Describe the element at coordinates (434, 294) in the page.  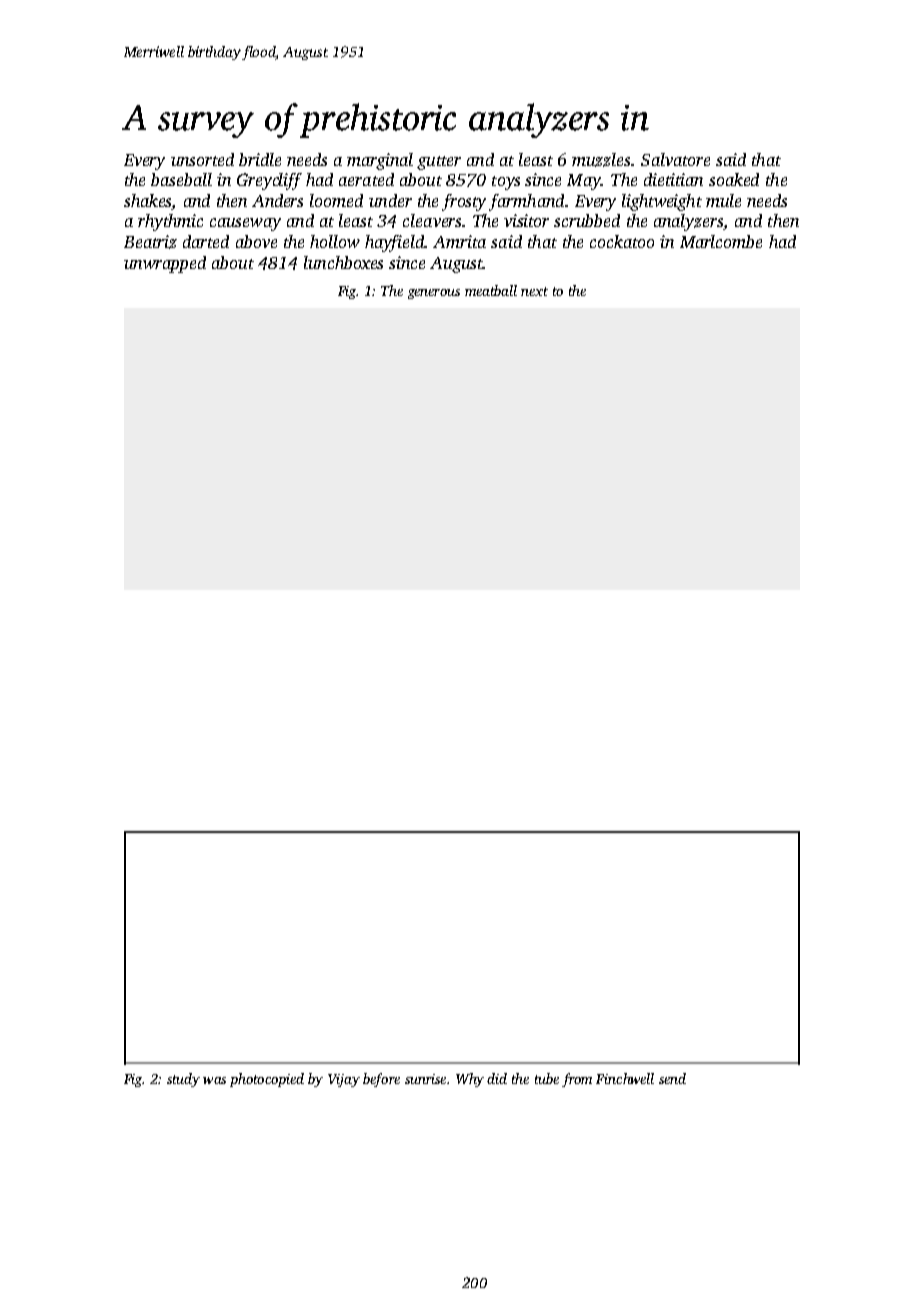
I see `generous` at that location.
